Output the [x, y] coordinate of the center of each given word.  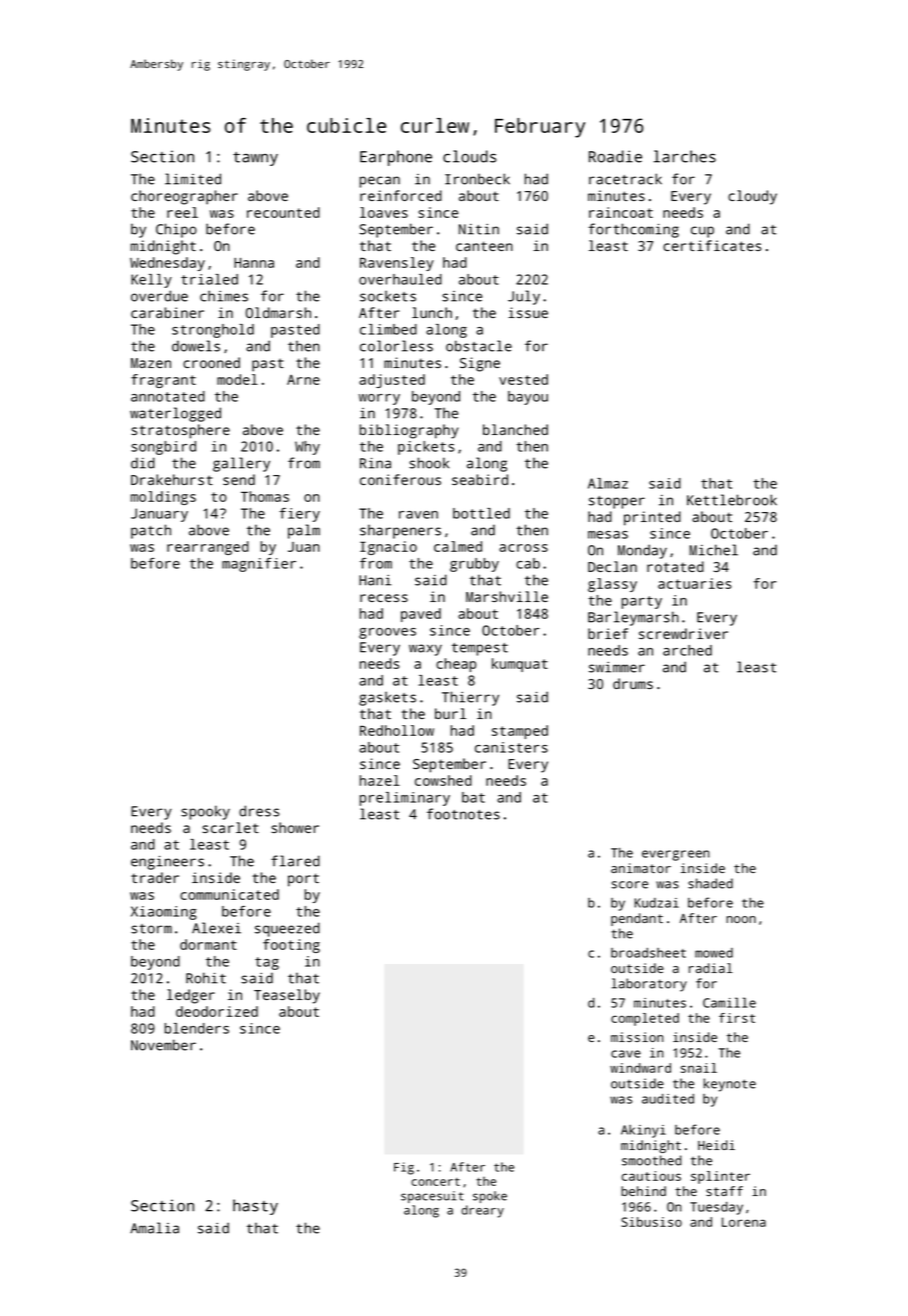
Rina [375, 463]
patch [151, 531]
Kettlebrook [732, 500]
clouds [469, 156]
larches [685, 156]
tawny [255, 159]
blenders [197, 1028]
